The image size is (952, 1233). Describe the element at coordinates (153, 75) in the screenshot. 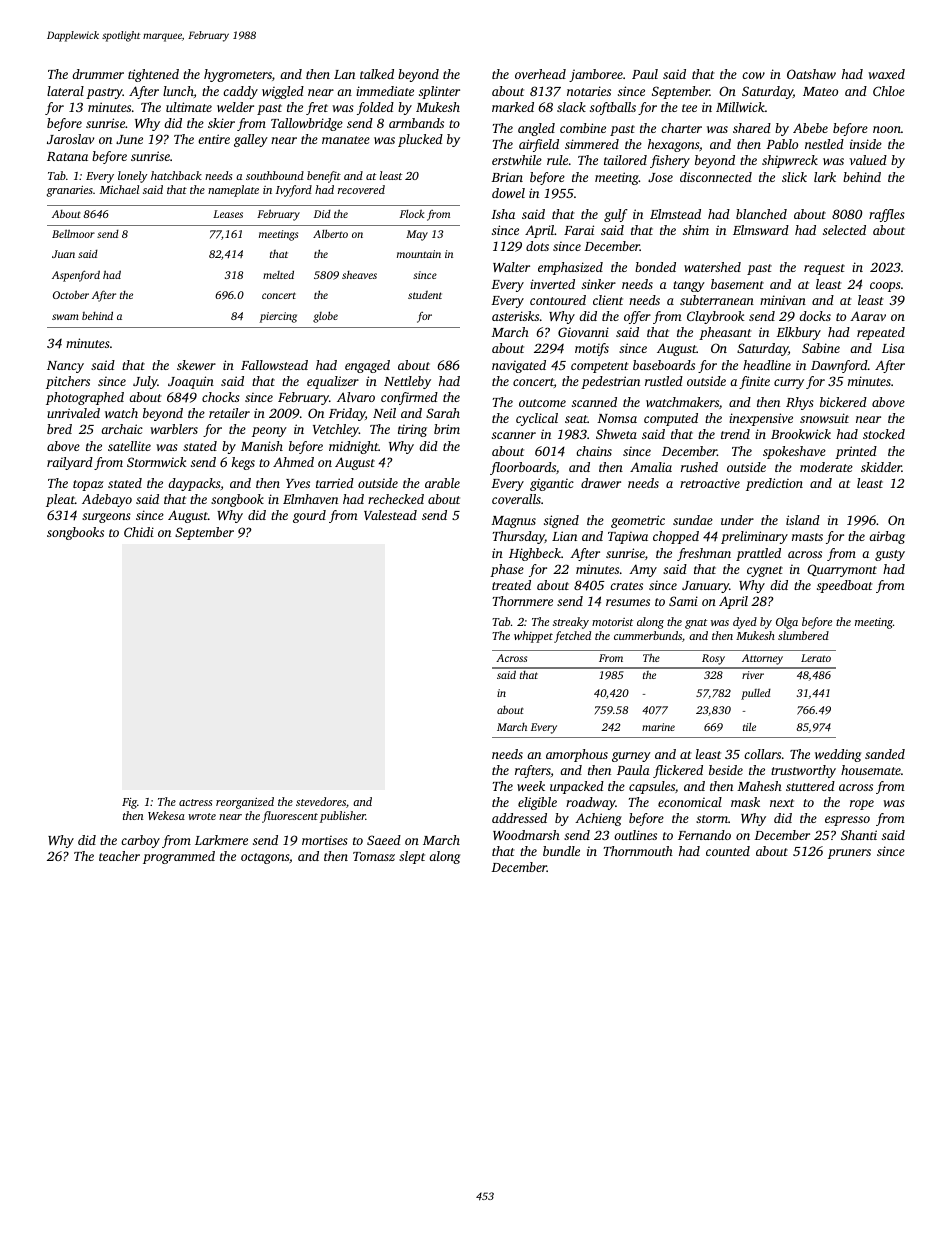

I see `tightened` at that location.
